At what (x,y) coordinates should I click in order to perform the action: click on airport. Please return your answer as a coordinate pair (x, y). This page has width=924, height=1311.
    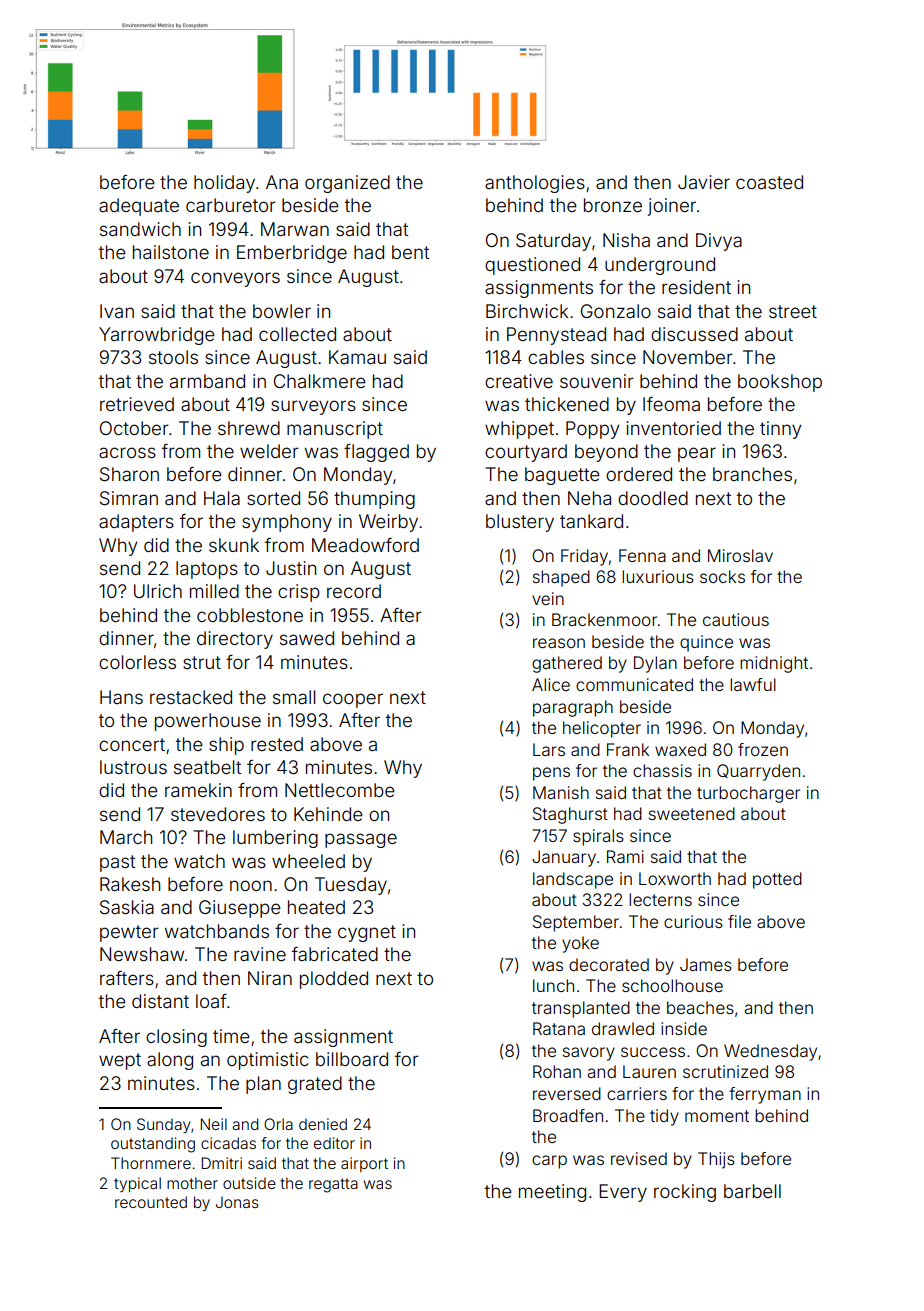
    Looking at the image, I should click on (364, 1164).
